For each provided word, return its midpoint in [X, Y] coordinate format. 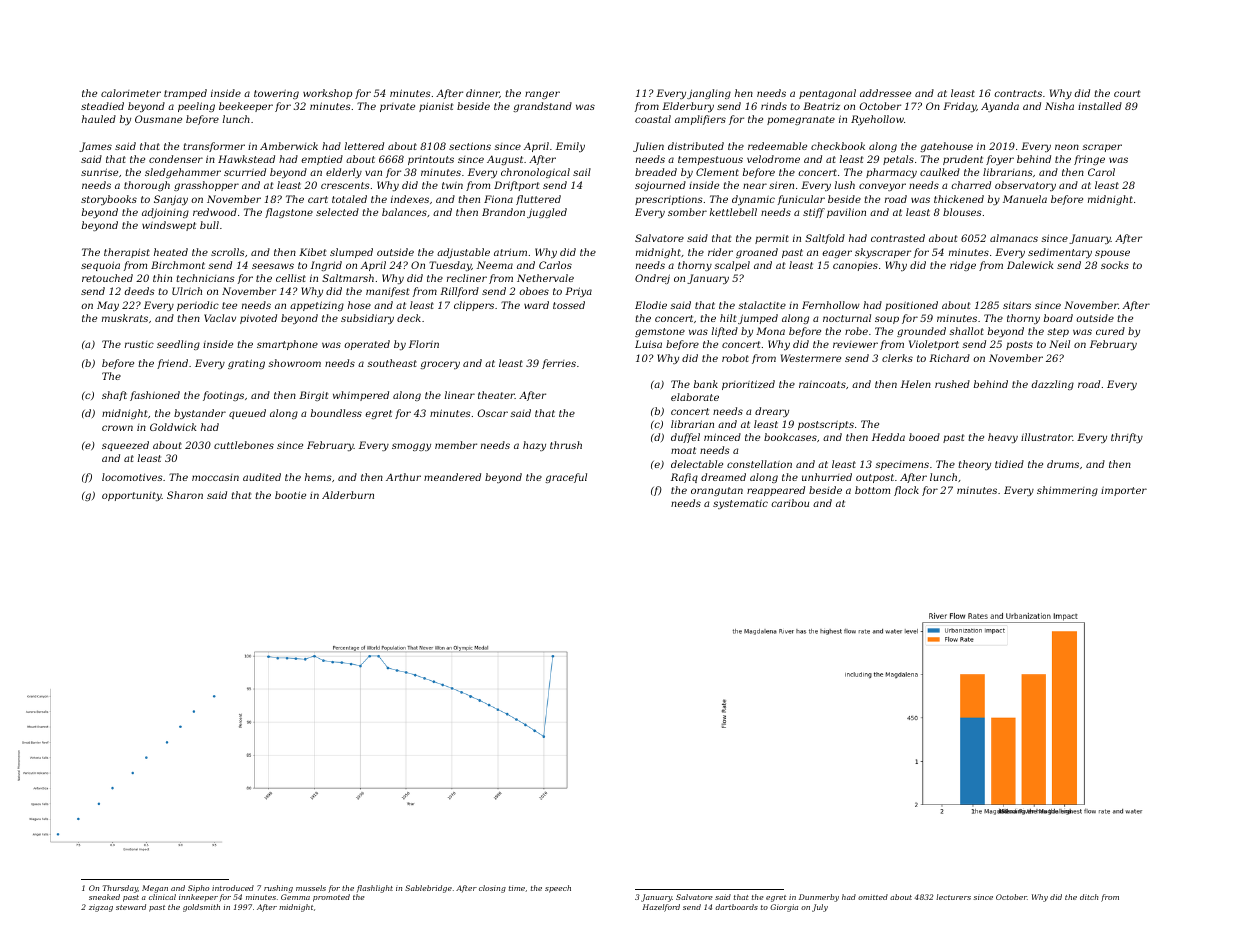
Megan [155, 889]
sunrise [99, 172]
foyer [1000, 160]
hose [359, 305]
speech [558, 889]
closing [492, 889]
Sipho [198, 888]
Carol [1101, 172]
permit [772, 239]
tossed [569, 305]
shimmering [1067, 491]
